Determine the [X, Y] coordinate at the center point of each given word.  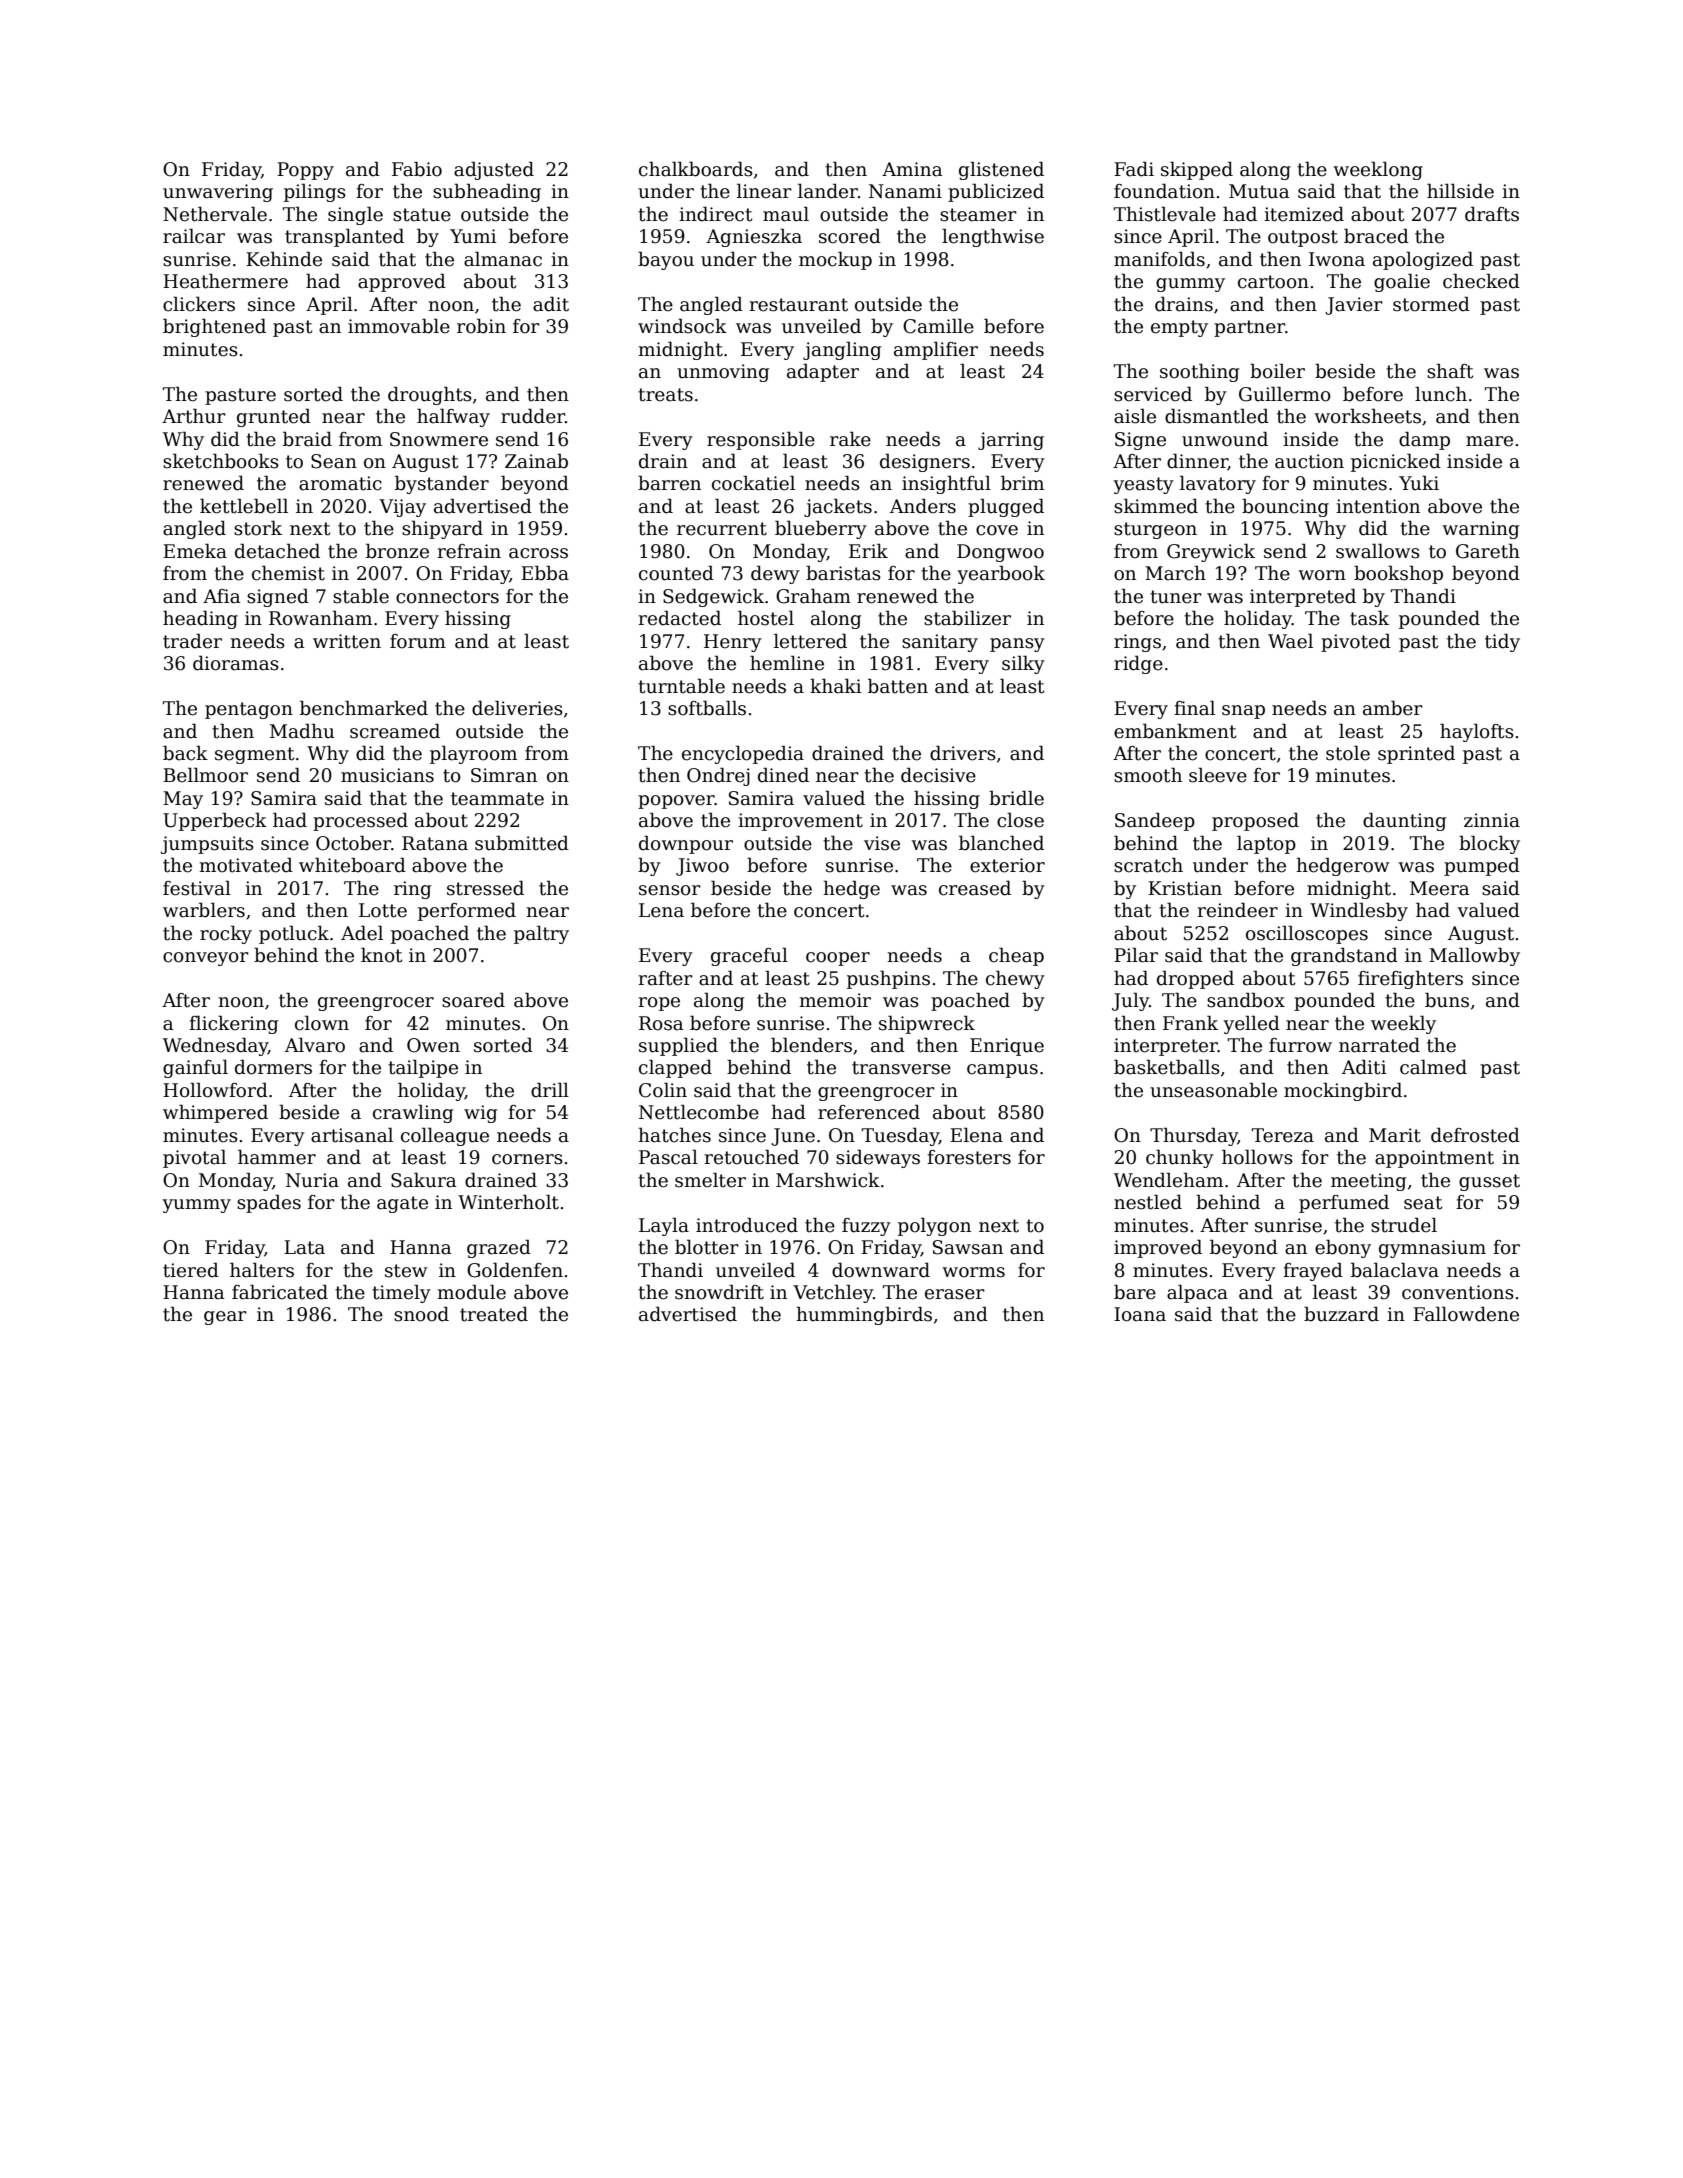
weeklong [1378, 170]
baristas [843, 573]
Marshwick [828, 1180]
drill [550, 1090]
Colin [663, 1090]
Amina [912, 169]
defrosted [1475, 1135]
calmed [1433, 1067]
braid [307, 439]
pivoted [1356, 642]
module [471, 1292]
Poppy [305, 171]
